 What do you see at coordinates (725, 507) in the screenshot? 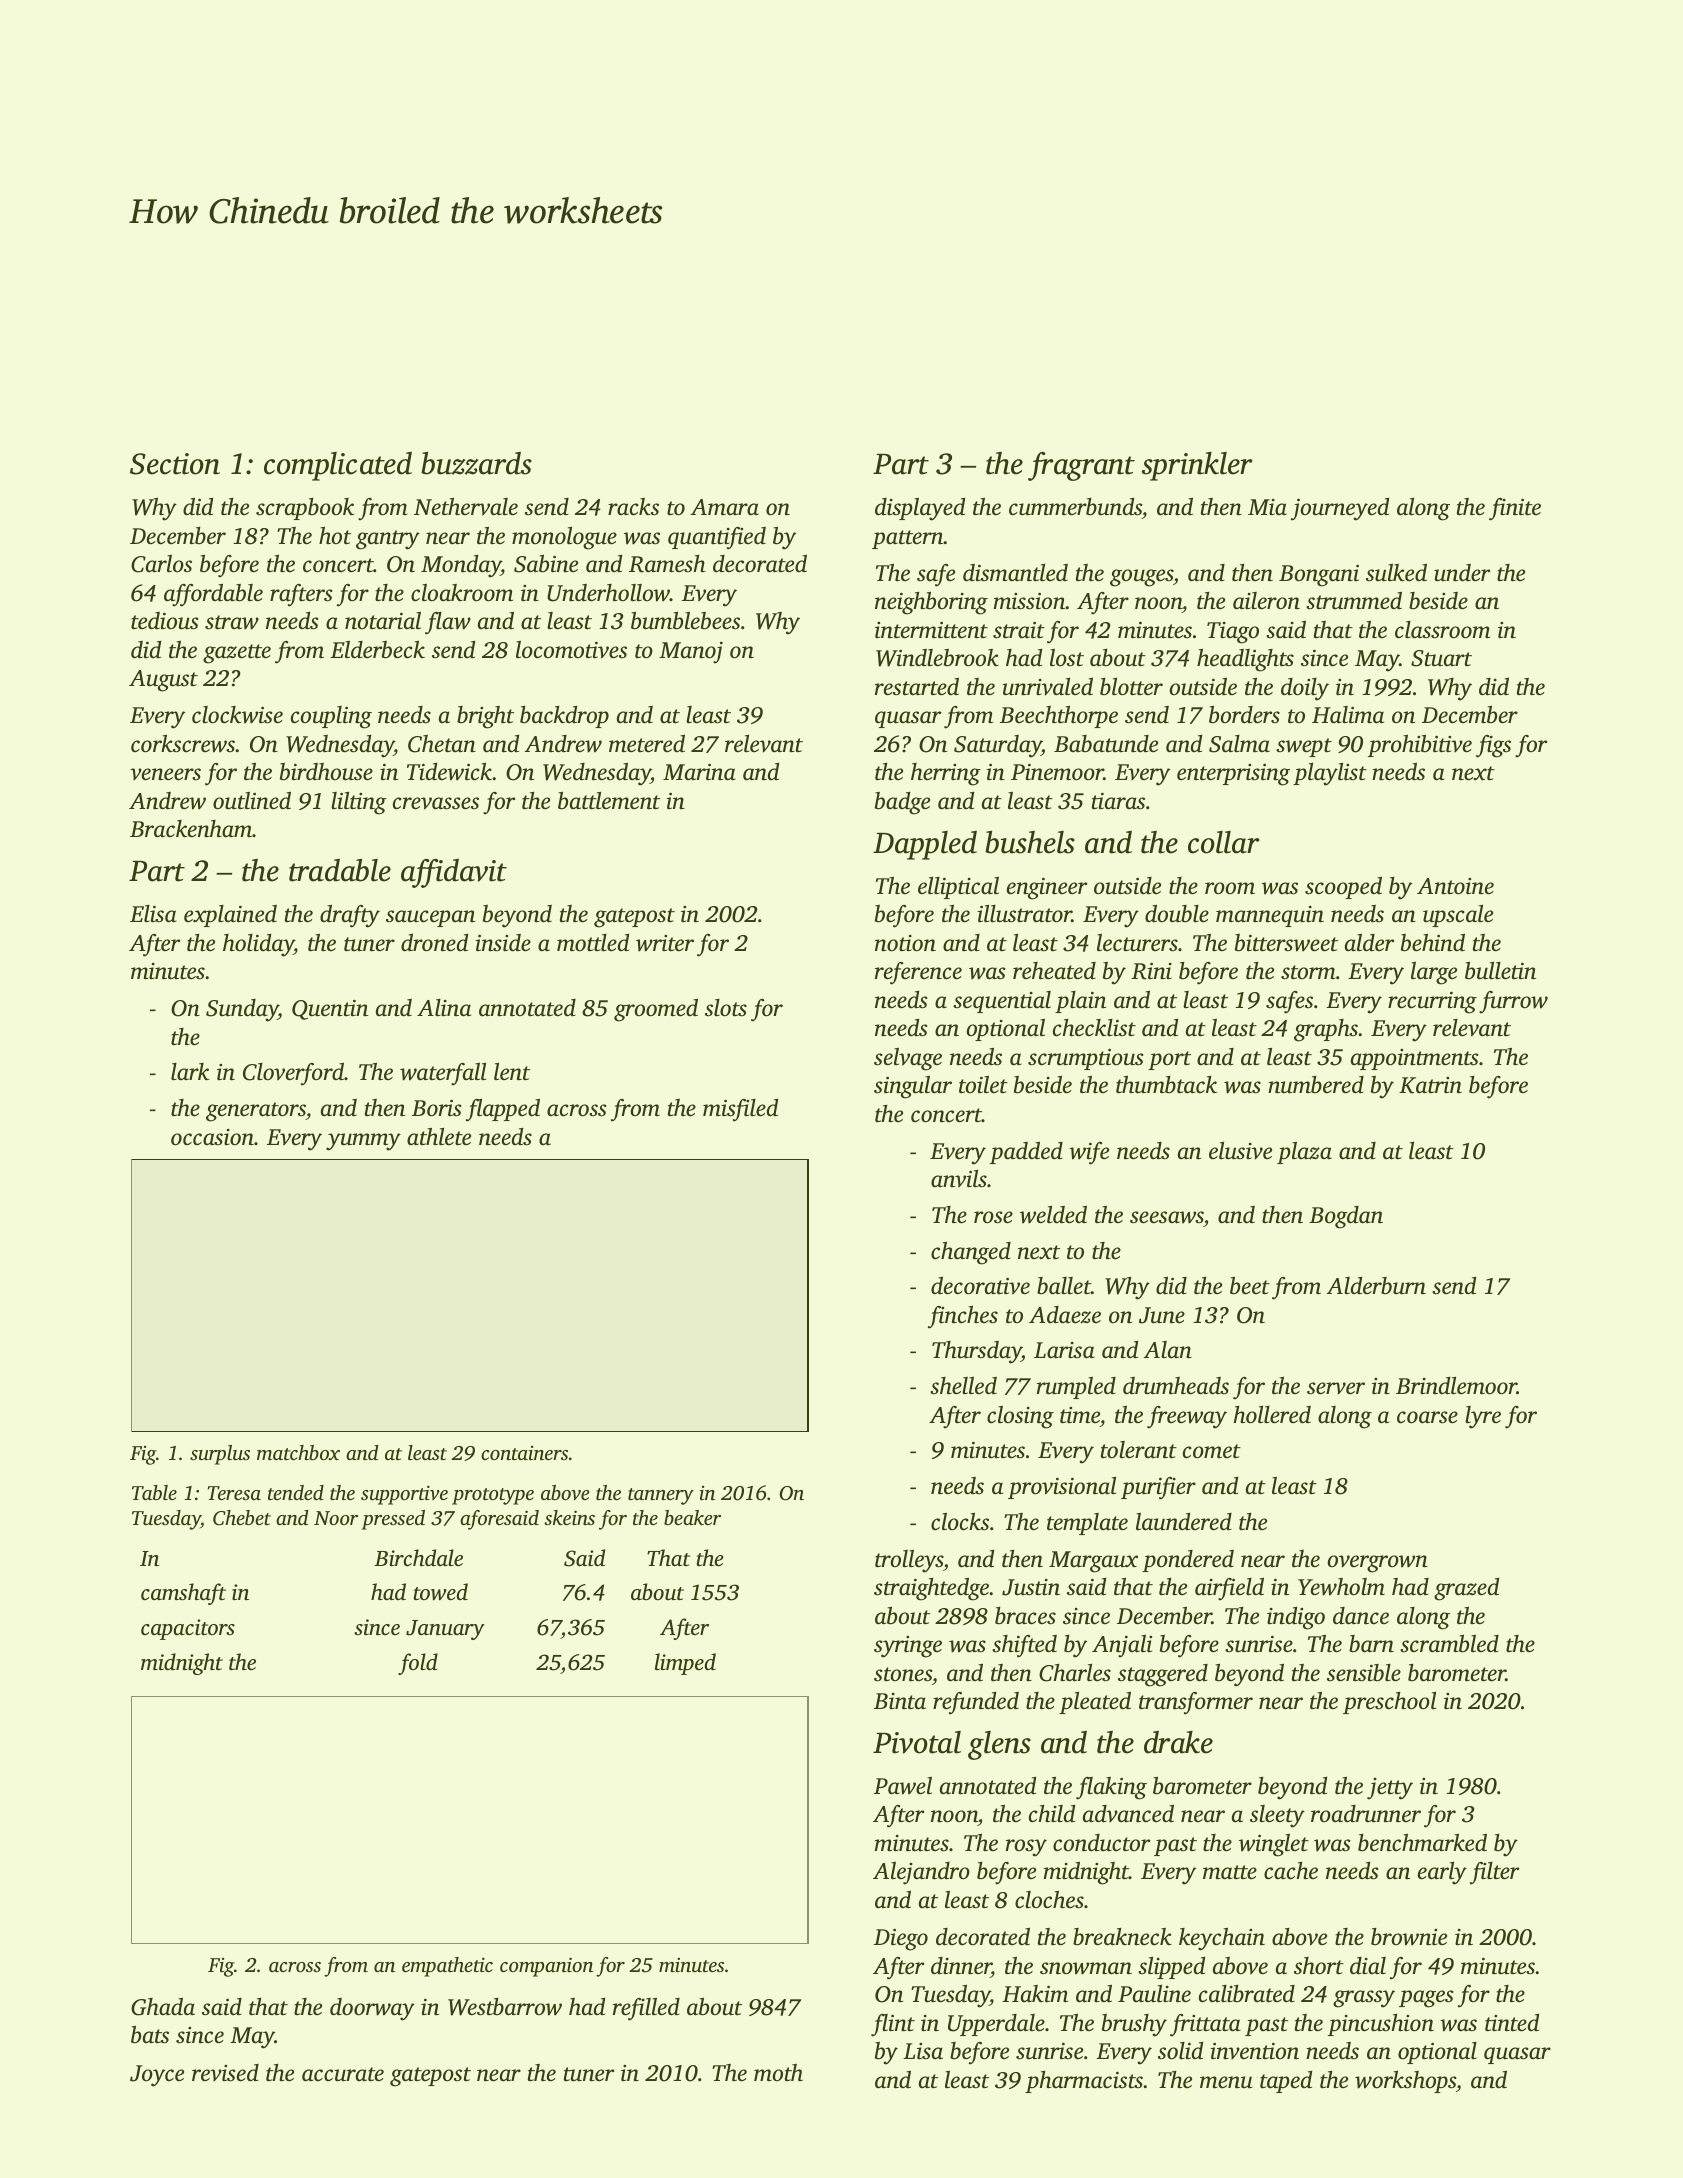
I see `Amara` at bounding box center [725, 507].
